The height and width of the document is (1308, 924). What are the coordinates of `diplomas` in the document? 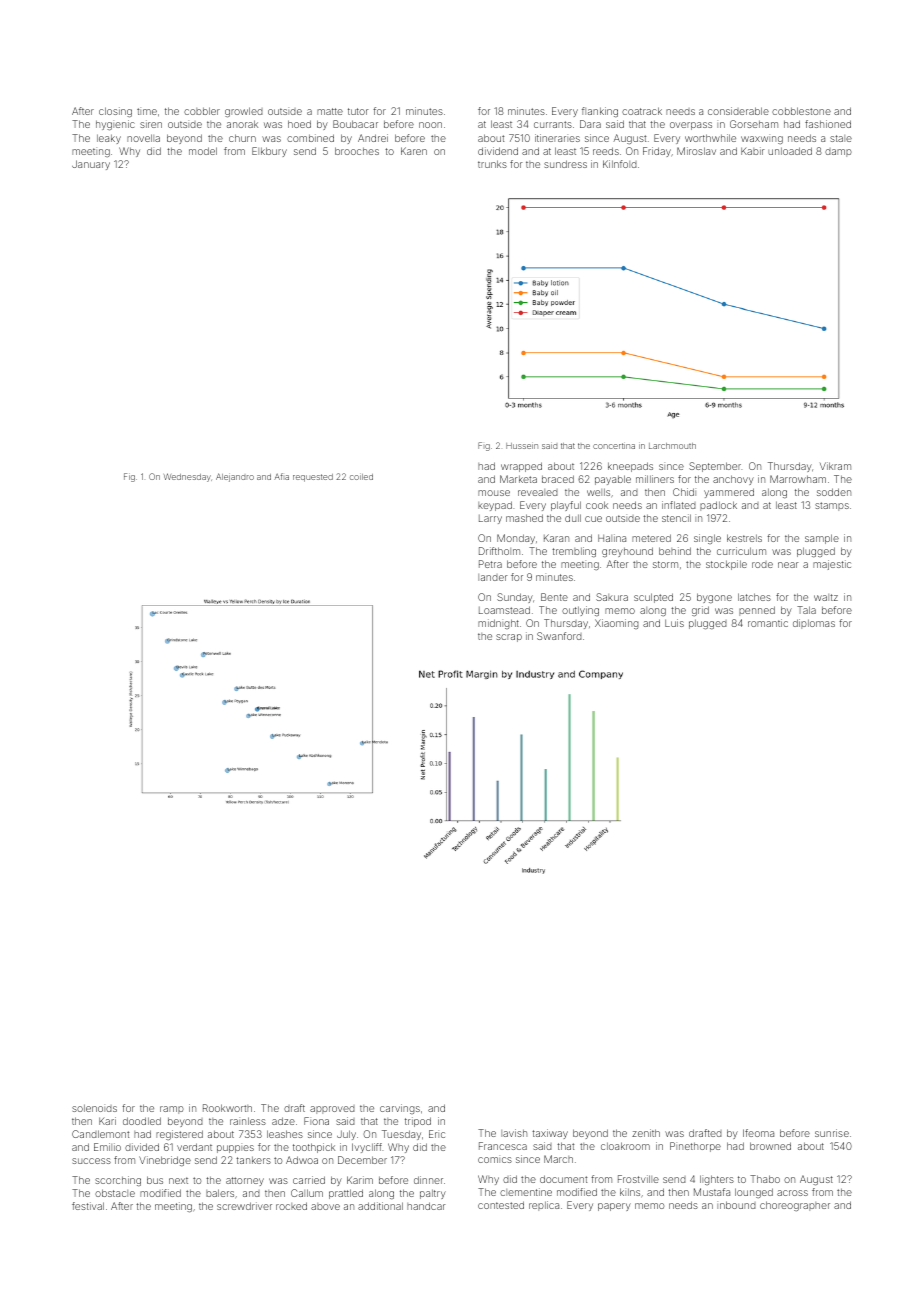 It's located at (814, 624).
